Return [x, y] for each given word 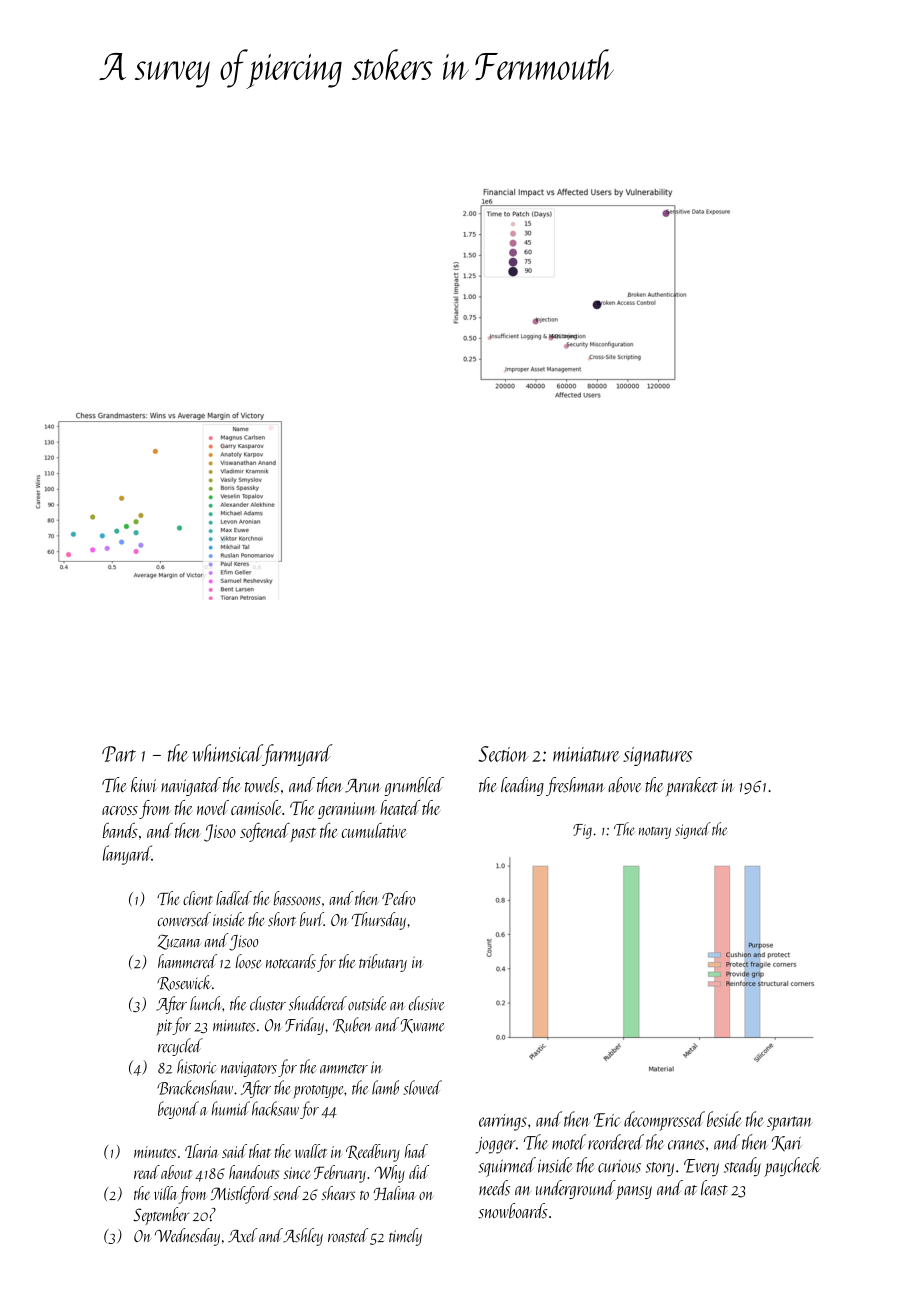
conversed [184, 919]
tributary [383, 963]
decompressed [664, 1121]
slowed [422, 1087]
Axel [243, 1235]
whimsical [227, 753]
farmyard [298, 755]
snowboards [512, 1211]
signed [693, 830]
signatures [658, 756]
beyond [178, 1110]
